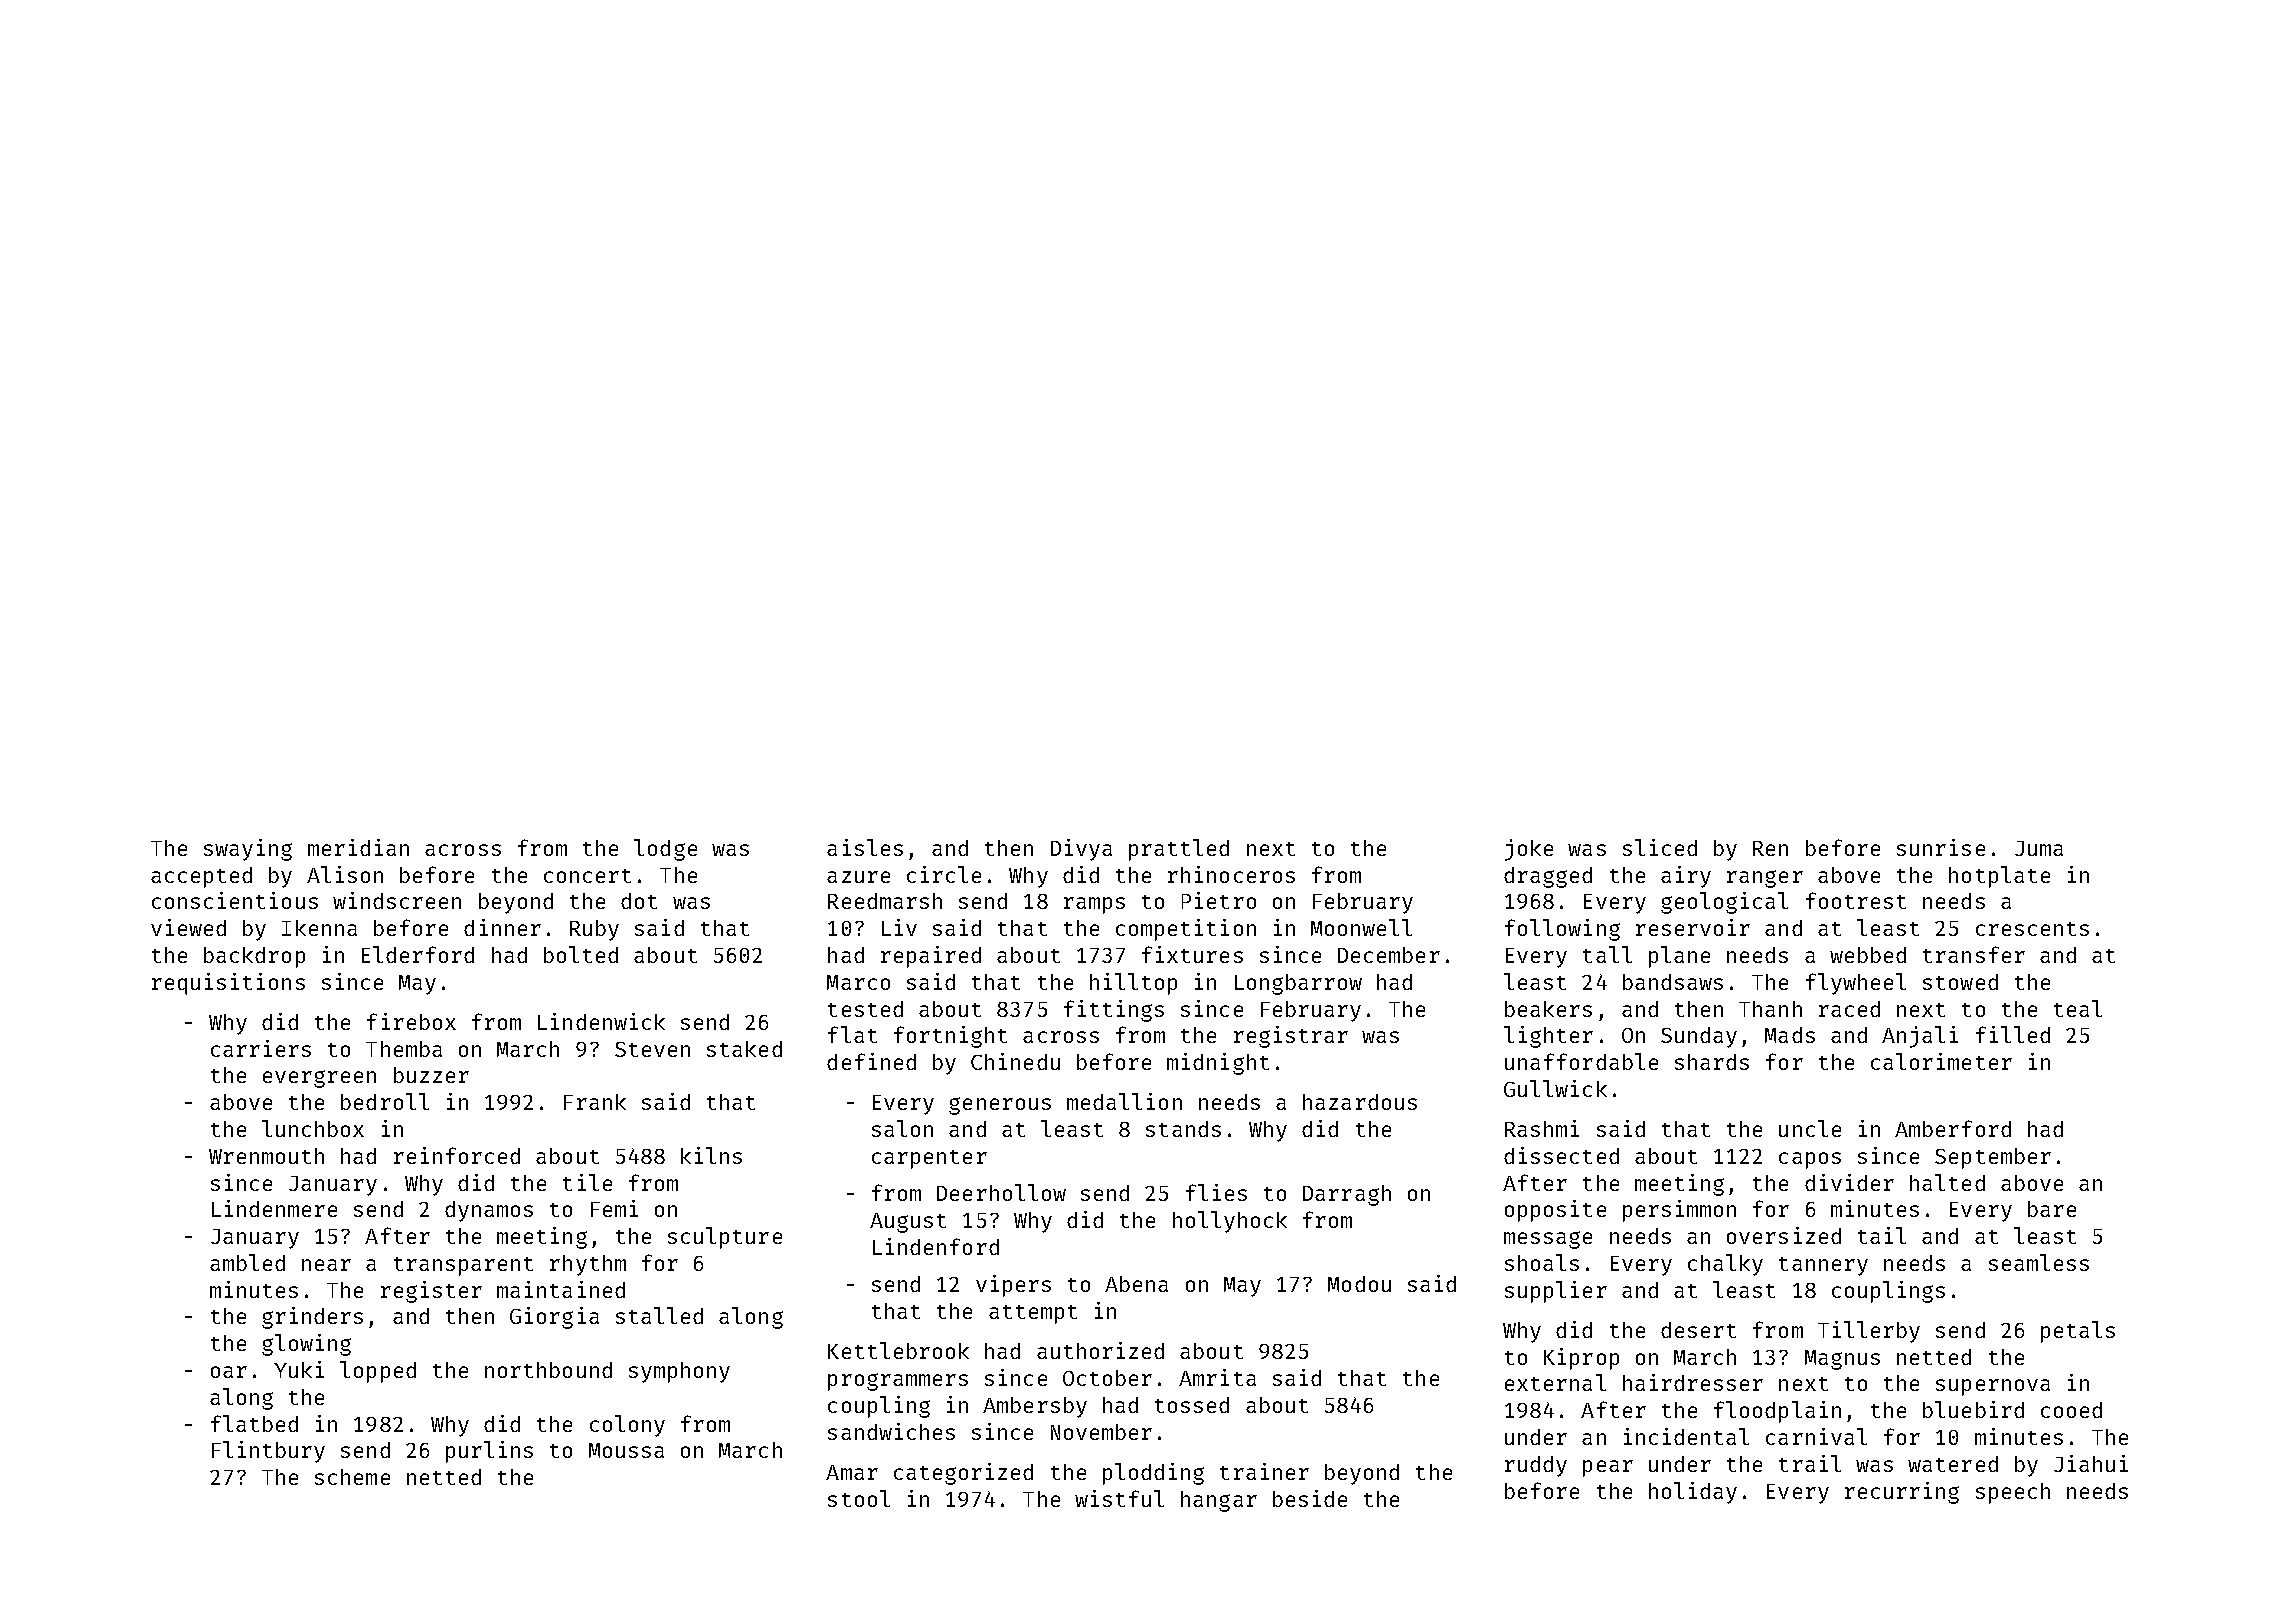 The height and width of the screenshot is (1620, 2292). I want to click on October, so click(1107, 1378).
